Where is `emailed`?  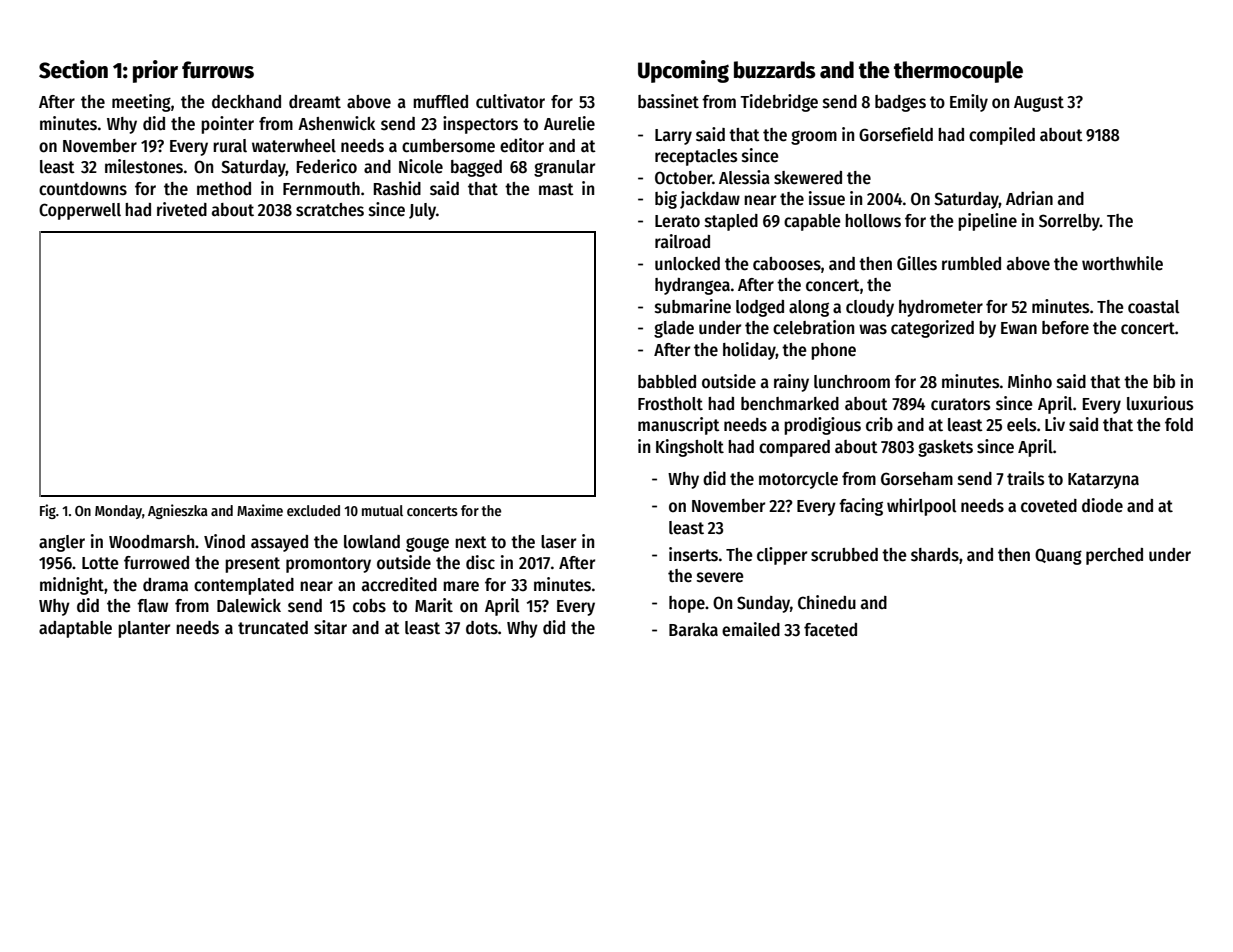 emailed is located at coordinates (751, 629).
